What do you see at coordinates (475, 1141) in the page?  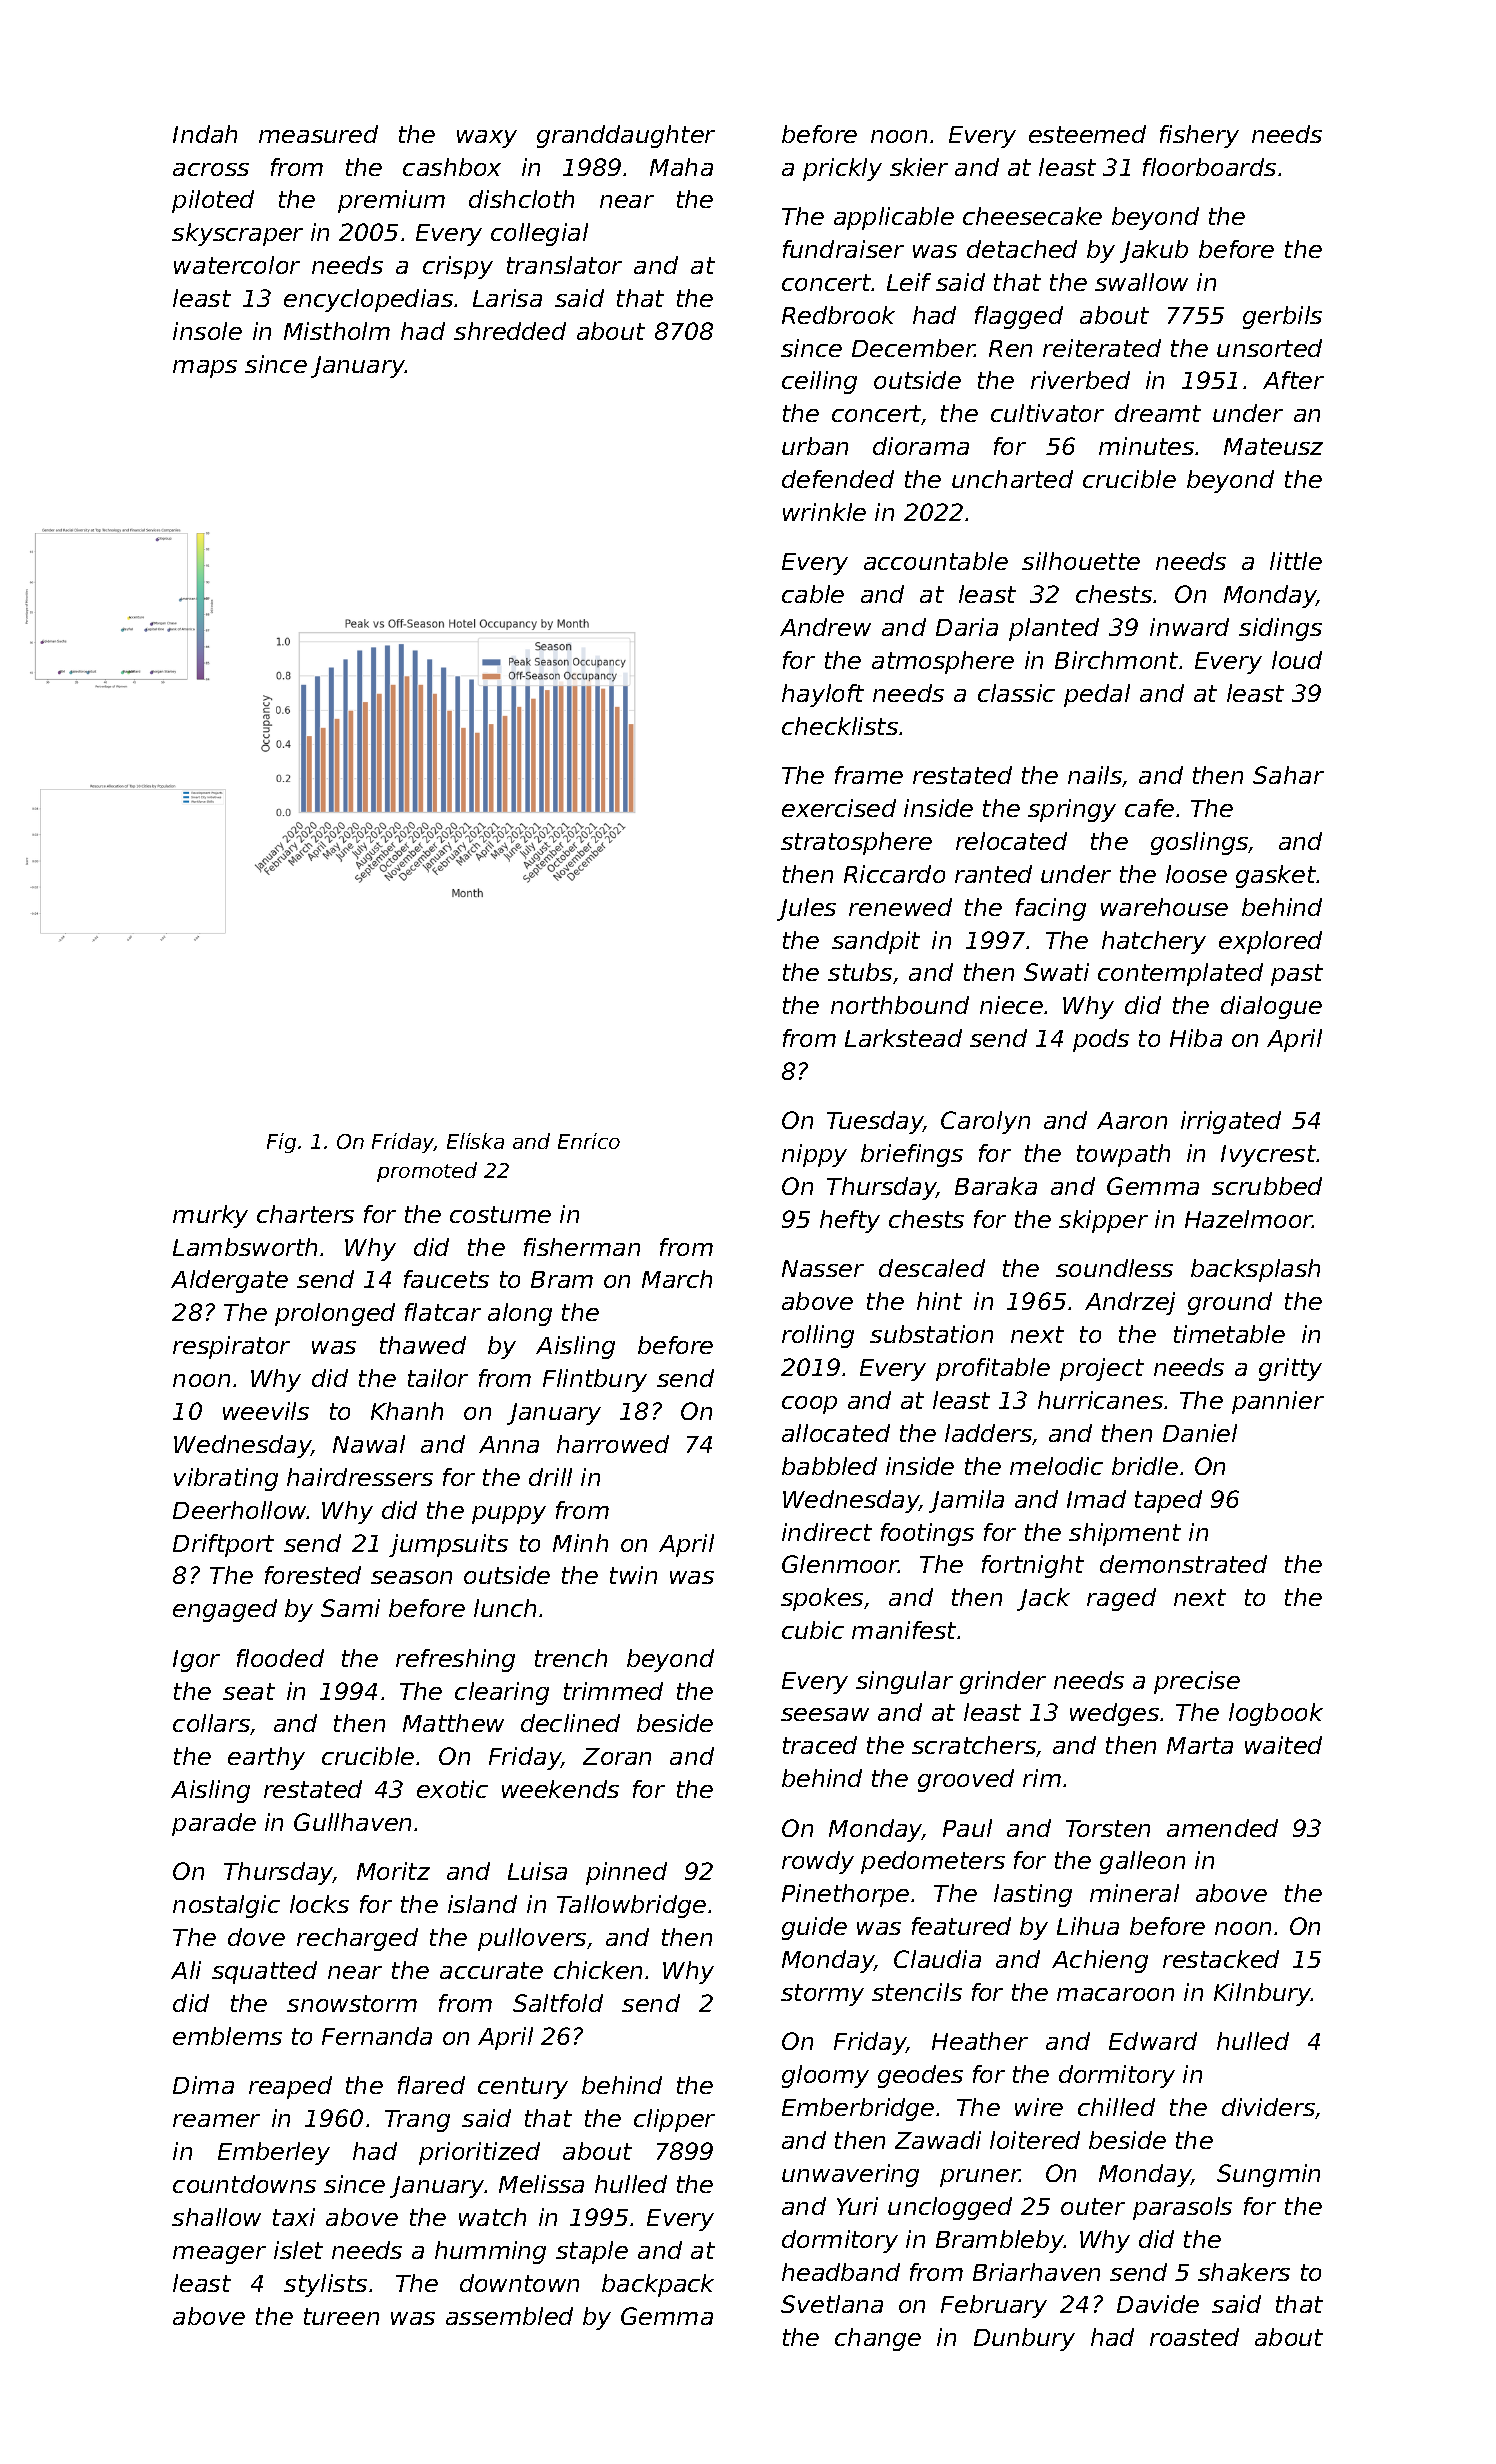 I see `Eliska` at bounding box center [475, 1141].
